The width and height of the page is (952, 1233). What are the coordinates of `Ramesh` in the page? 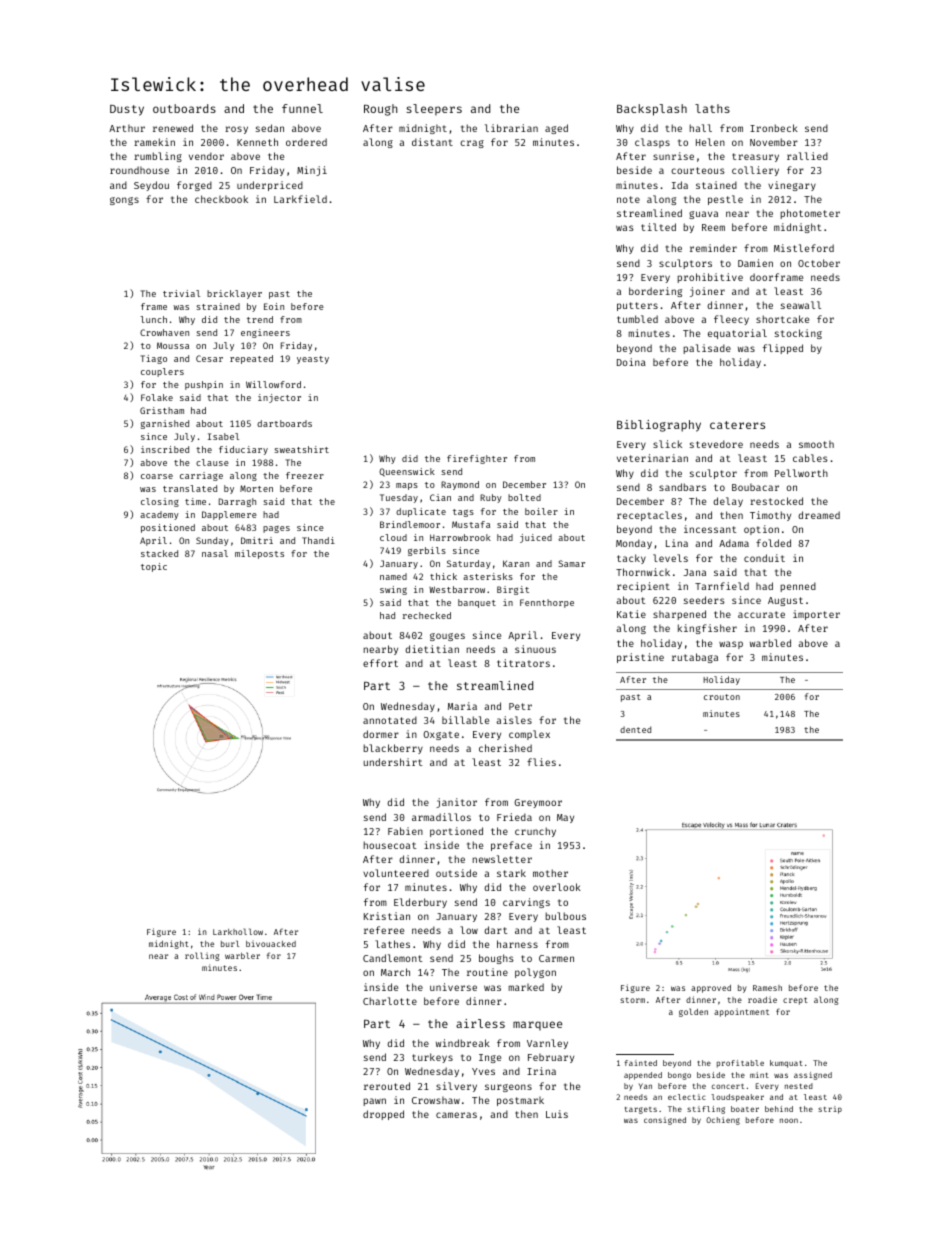 It's located at (767, 988).
